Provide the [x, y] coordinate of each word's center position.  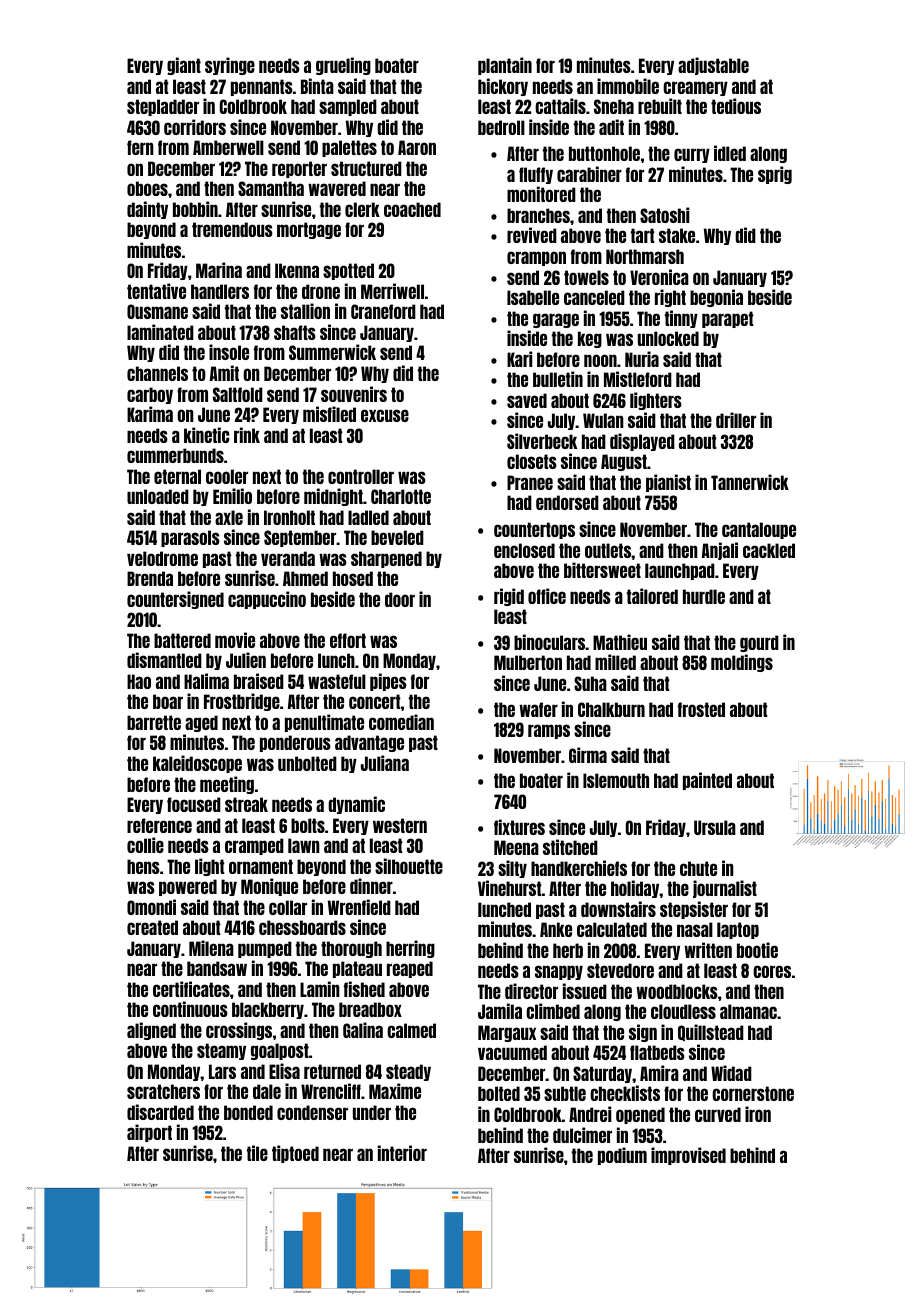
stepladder [163, 107]
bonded [248, 1112]
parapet [728, 319]
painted [707, 781]
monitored [541, 194]
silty [512, 869]
